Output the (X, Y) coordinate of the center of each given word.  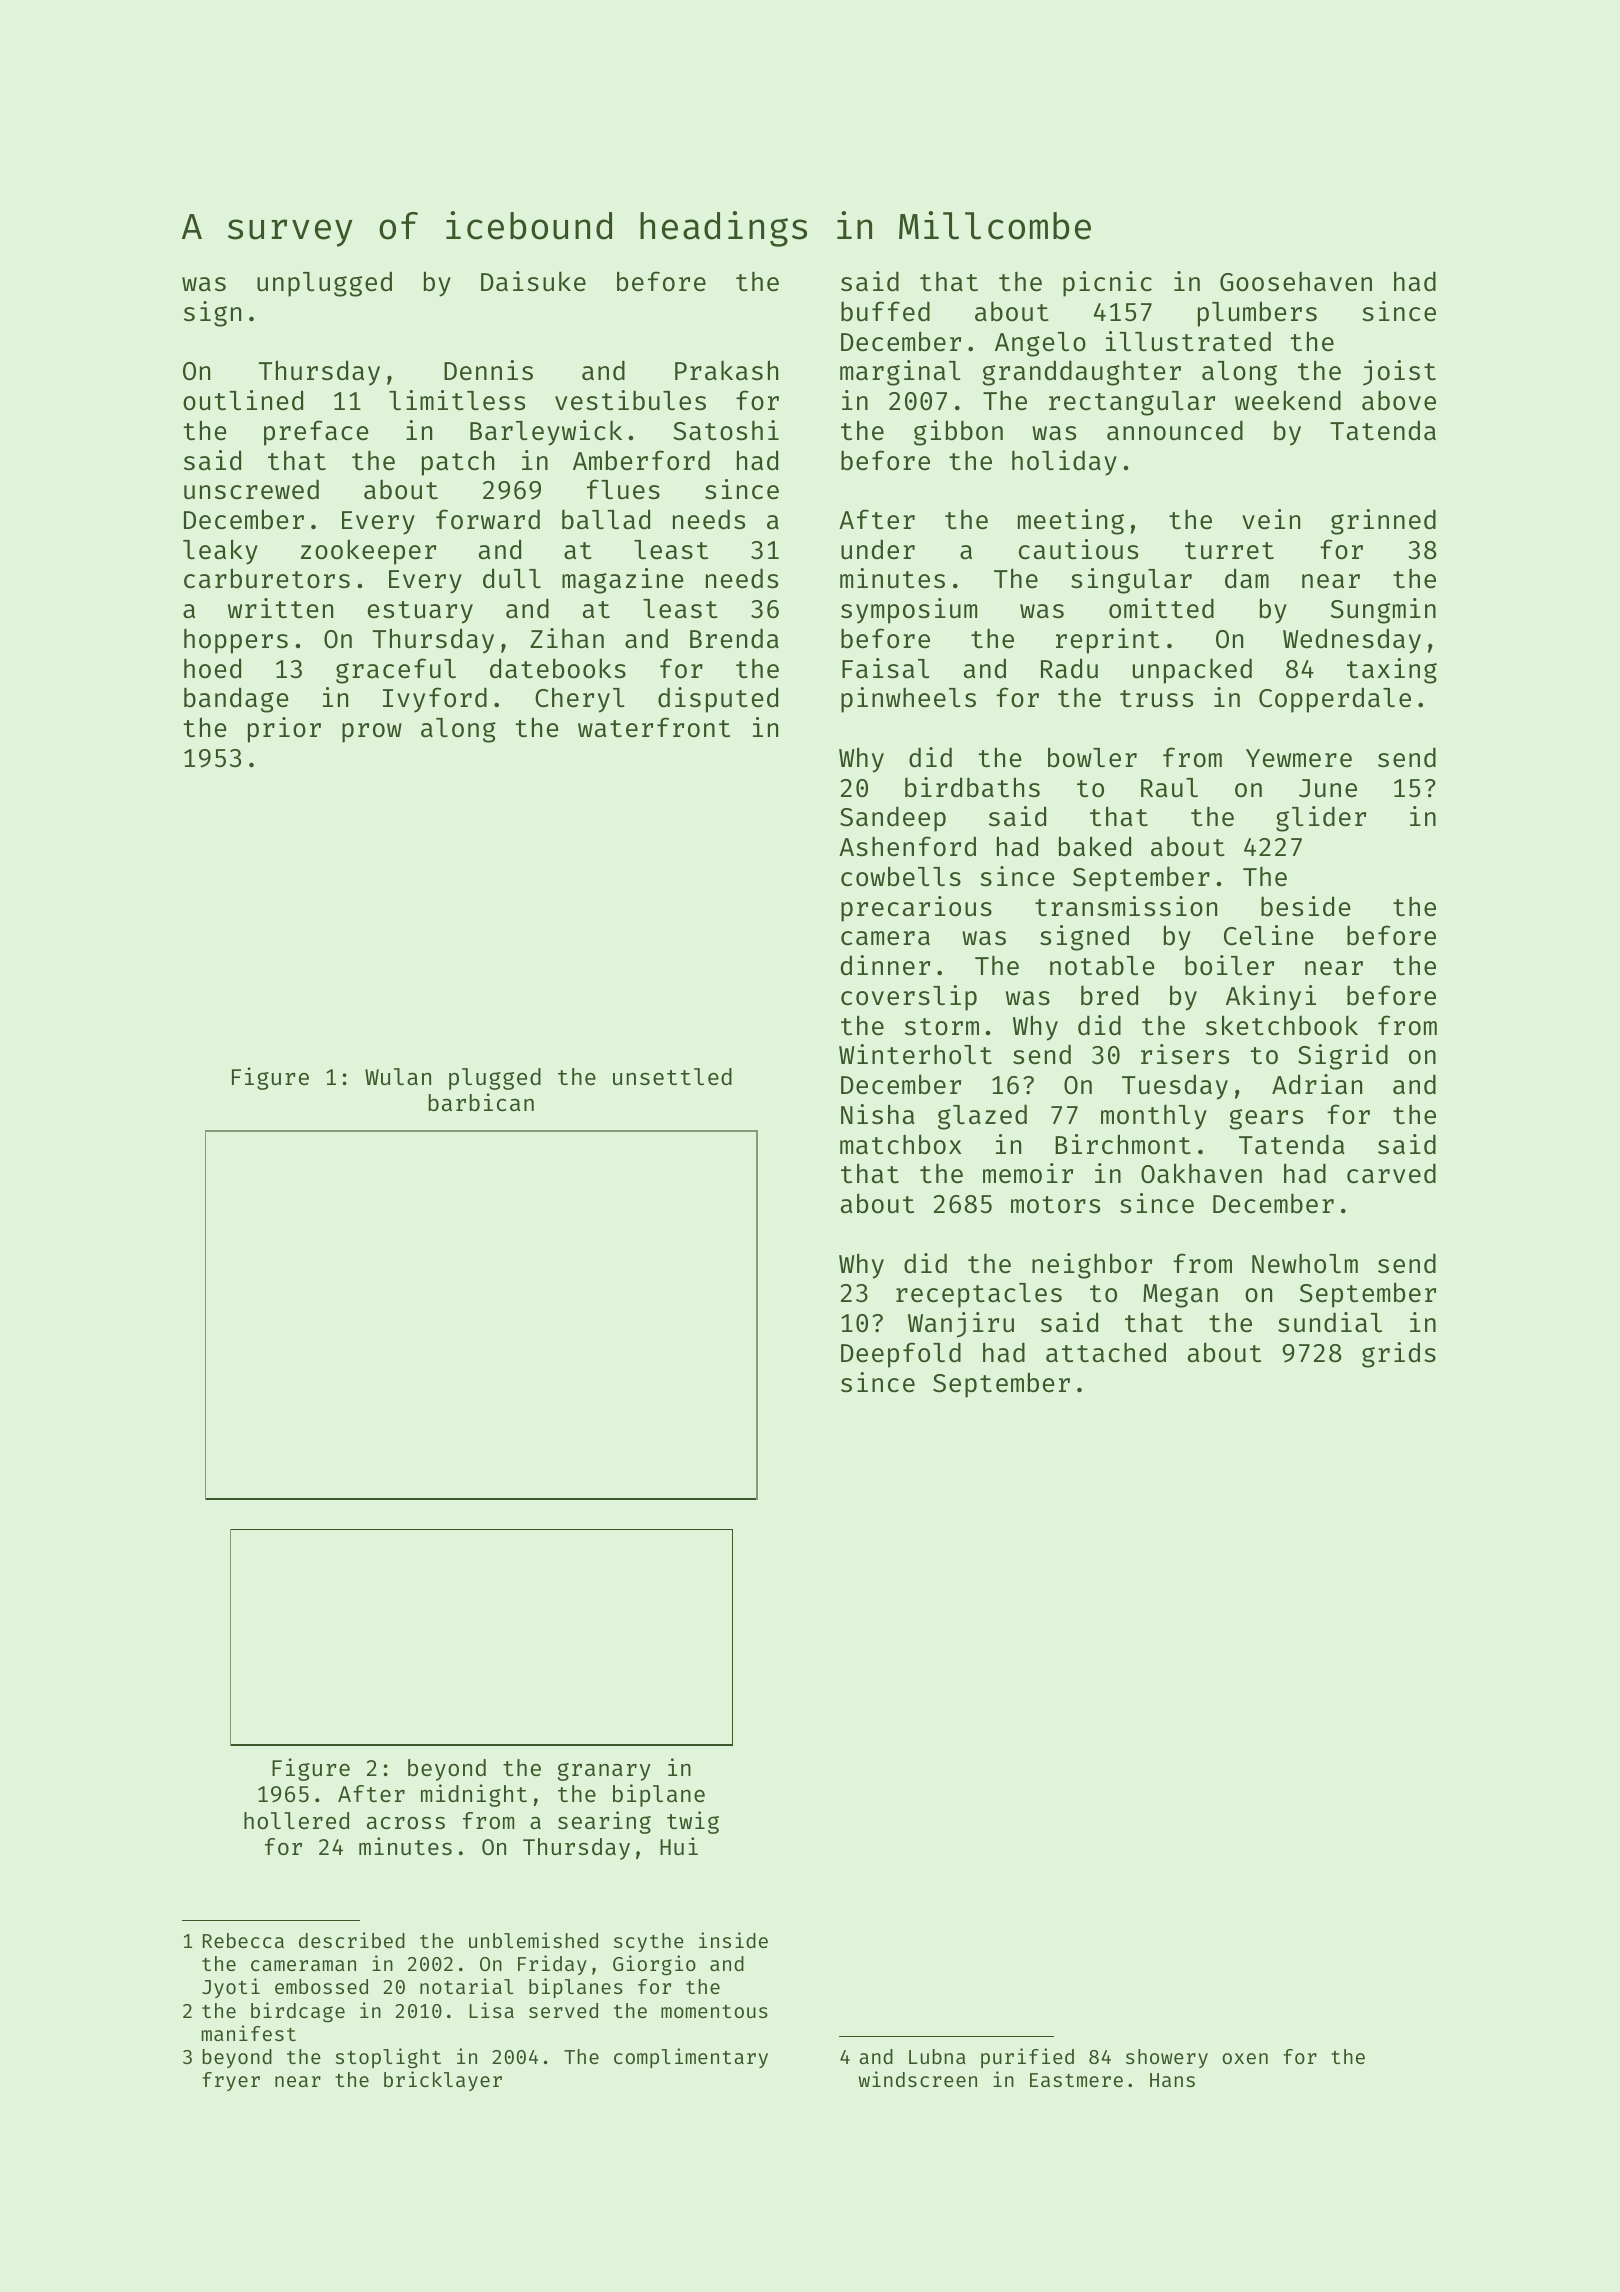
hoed (212, 668)
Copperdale (1335, 700)
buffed (885, 311)
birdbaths (972, 787)
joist (1399, 373)
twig (693, 1822)
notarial (466, 1986)
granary (604, 1772)
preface (316, 433)
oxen (1245, 2058)
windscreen (918, 2079)
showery (1167, 2058)
